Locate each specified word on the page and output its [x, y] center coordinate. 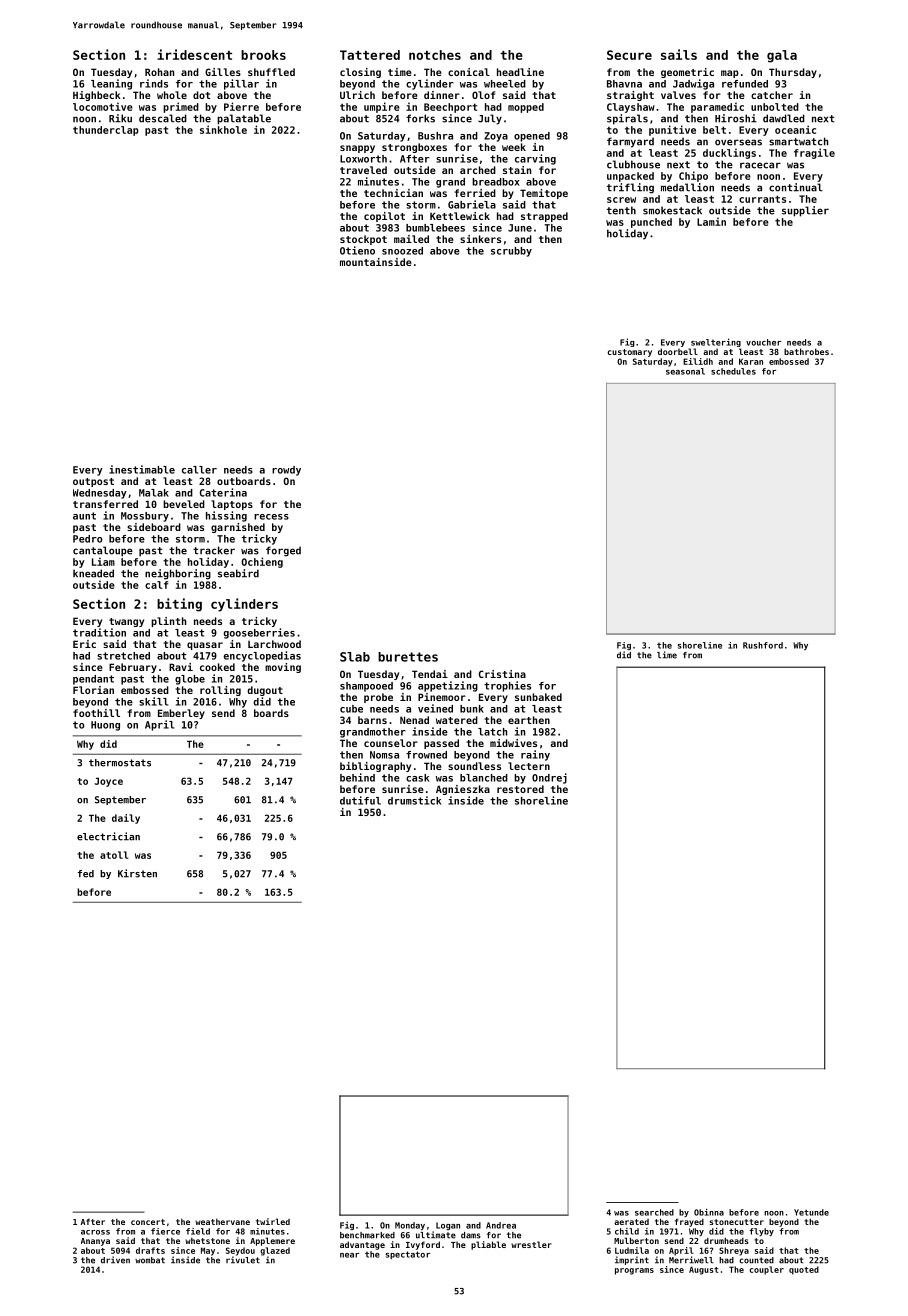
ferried [475, 193]
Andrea [501, 1225]
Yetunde [811, 1212]
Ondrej [549, 778]
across [95, 1232]
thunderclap [106, 131]
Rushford [763, 645]
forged [283, 551]
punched [651, 223]
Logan [448, 1226]
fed [86, 874]
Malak [154, 493]
